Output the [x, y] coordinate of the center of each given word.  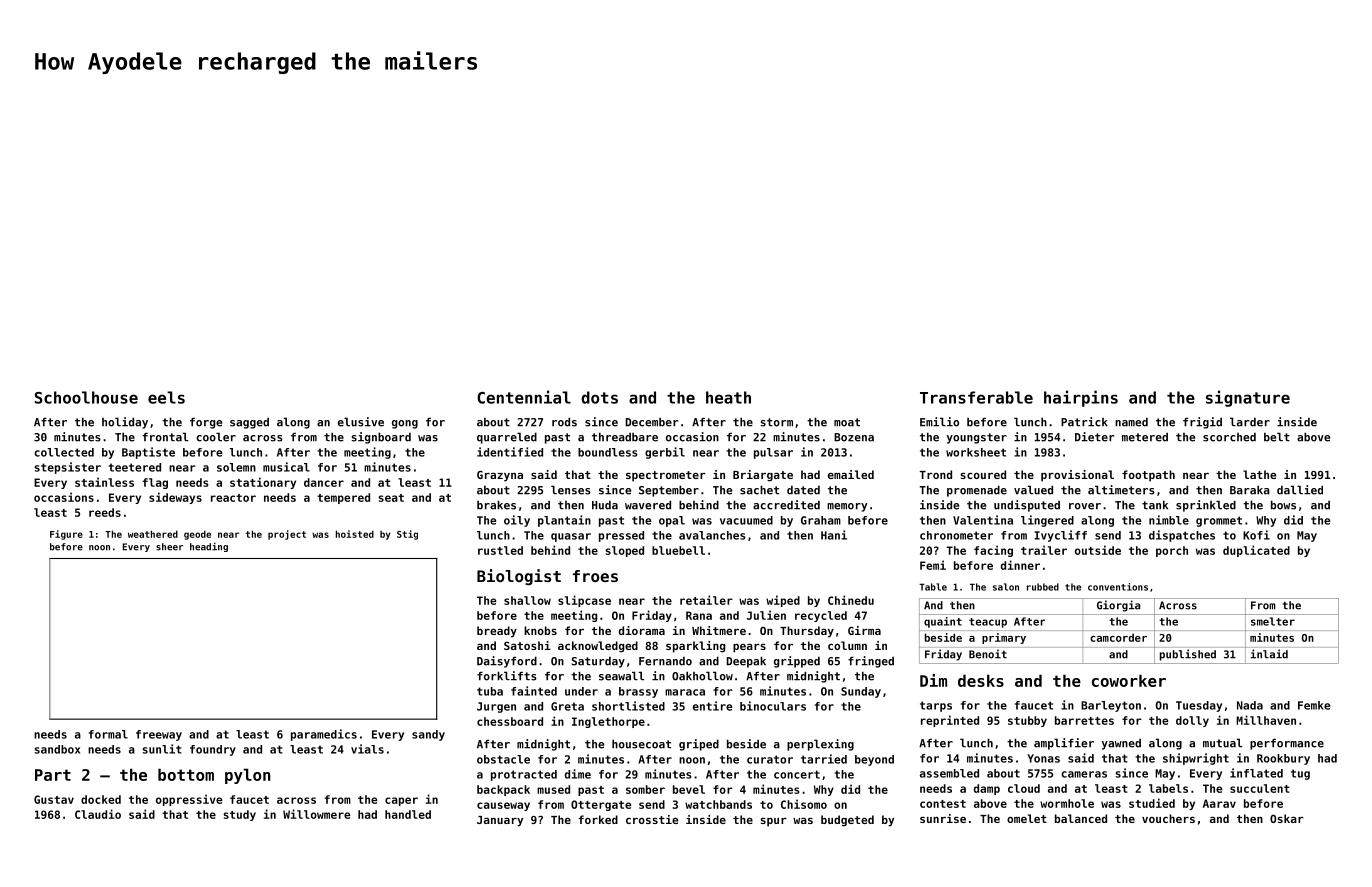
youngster [977, 438]
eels [166, 397]
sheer [169, 547]
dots [599, 397]
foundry [213, 750]
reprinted [950, 721]
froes [595, 576]
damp [987, 789]
